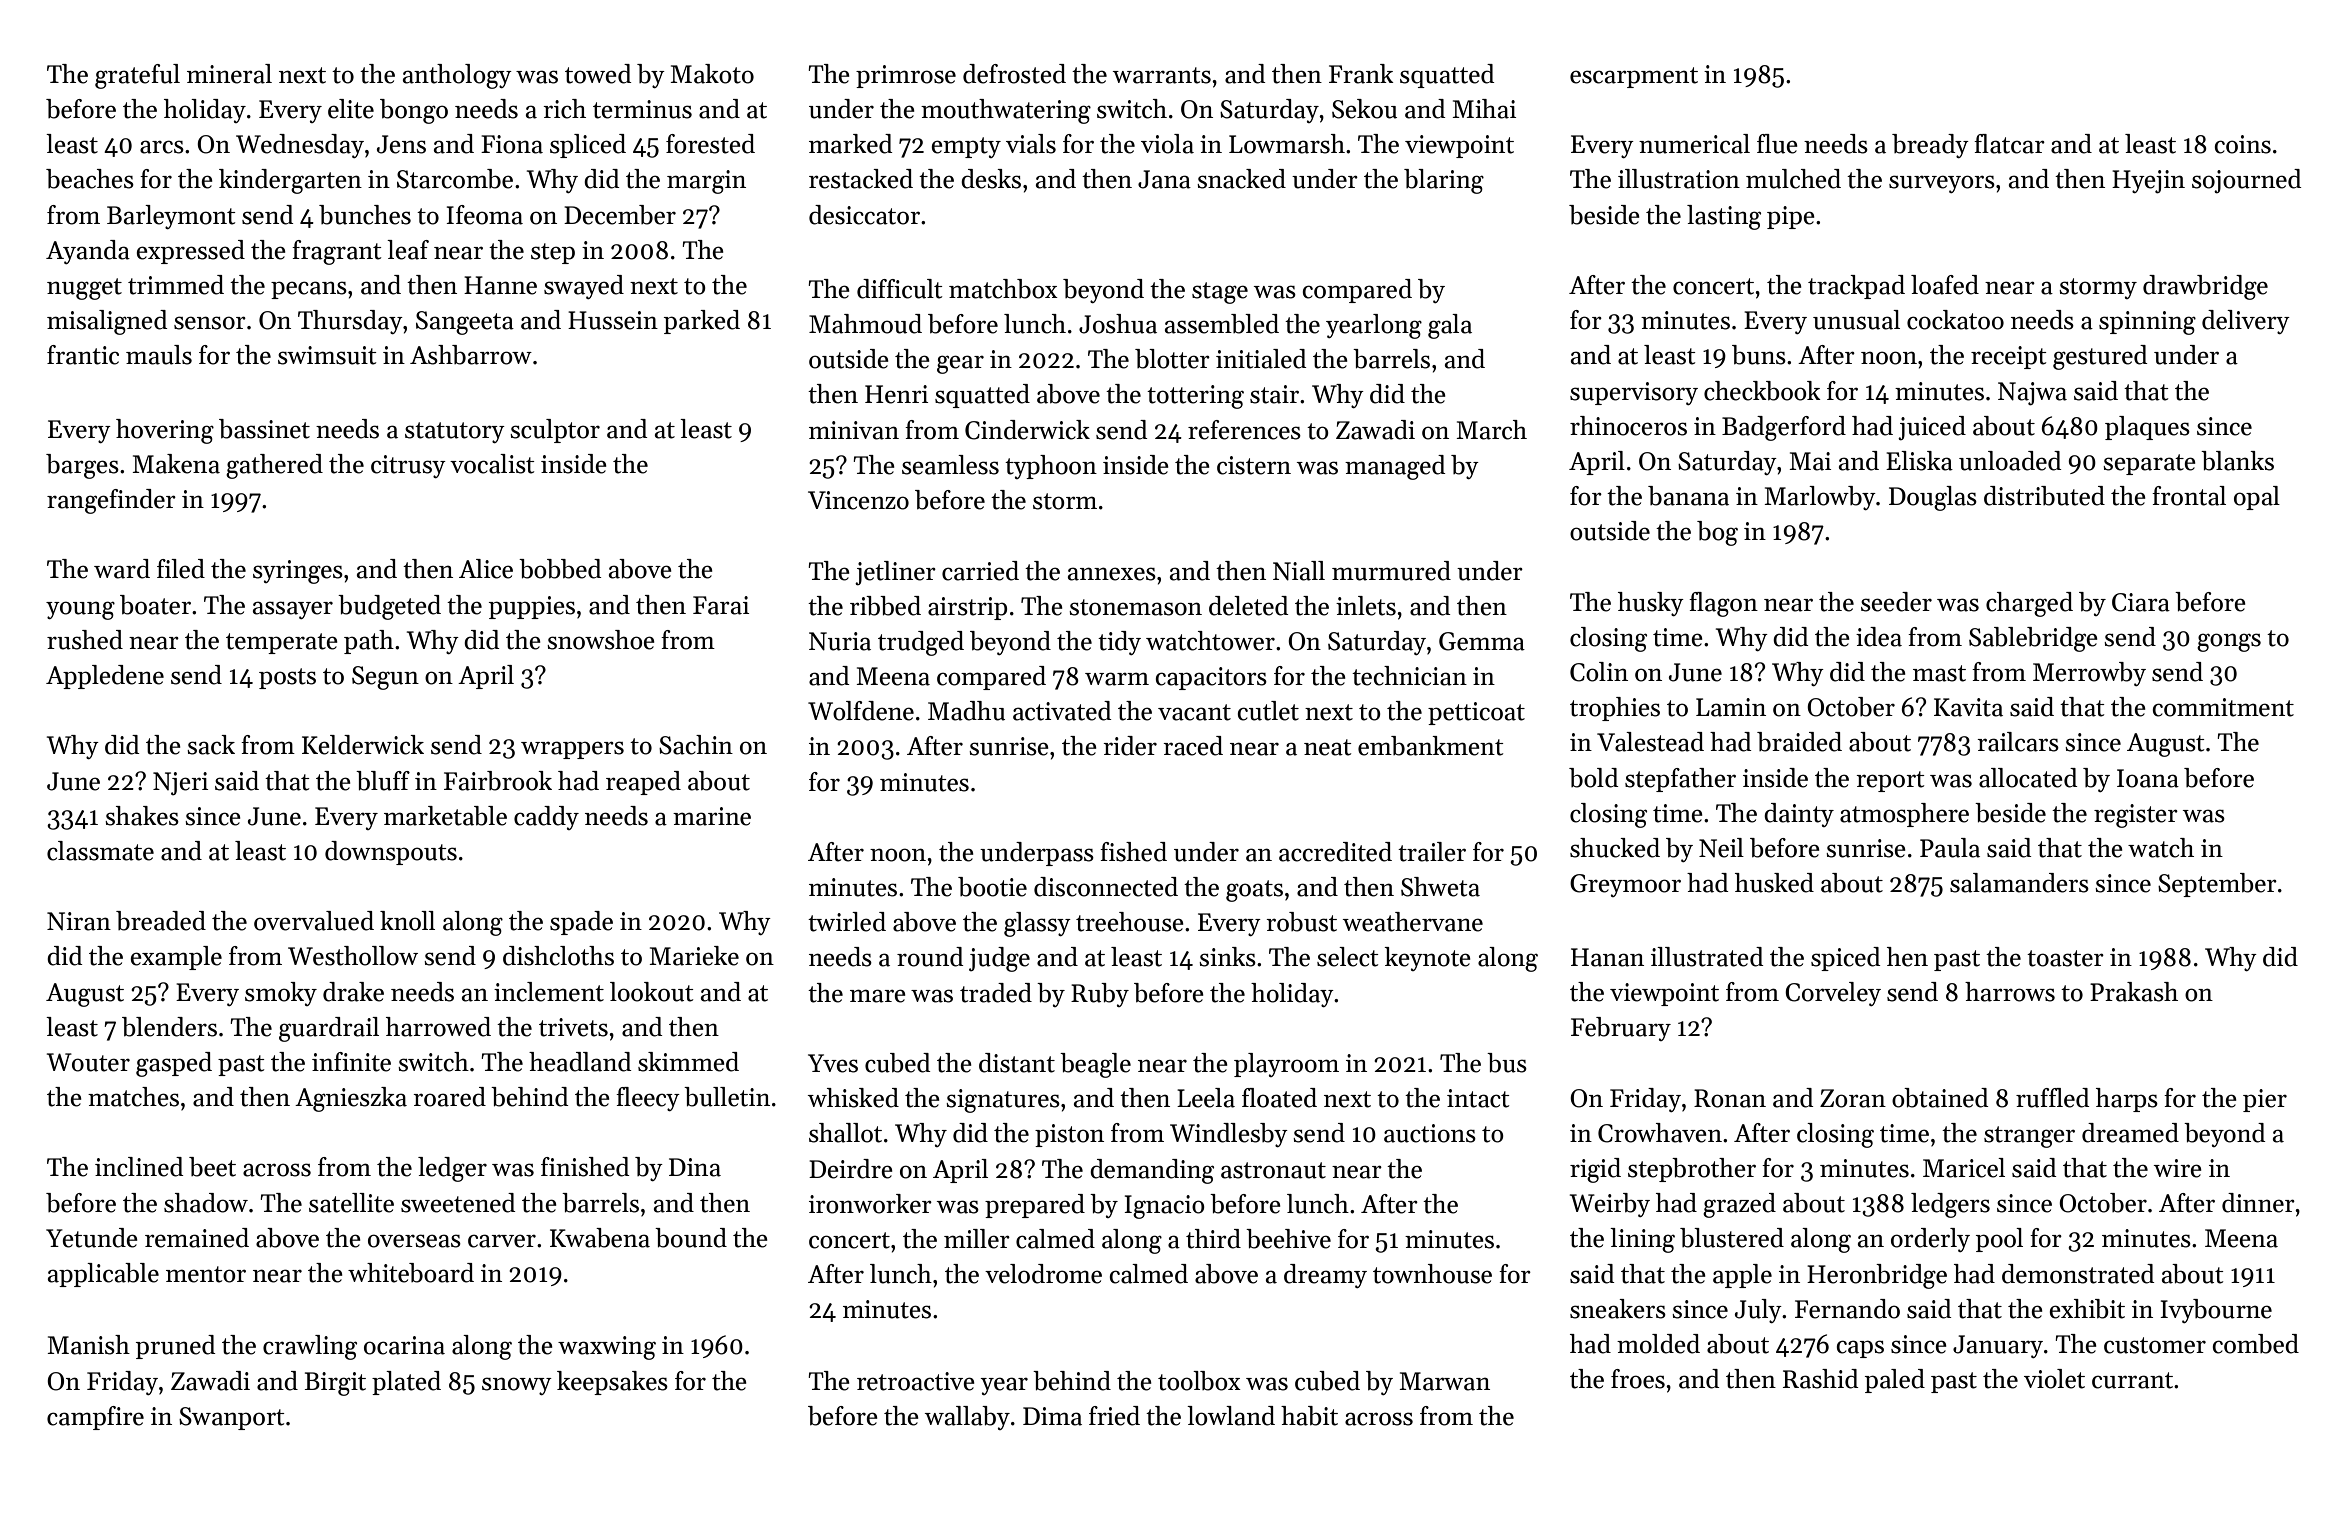  I want to click on towed, so click(598, 74).
